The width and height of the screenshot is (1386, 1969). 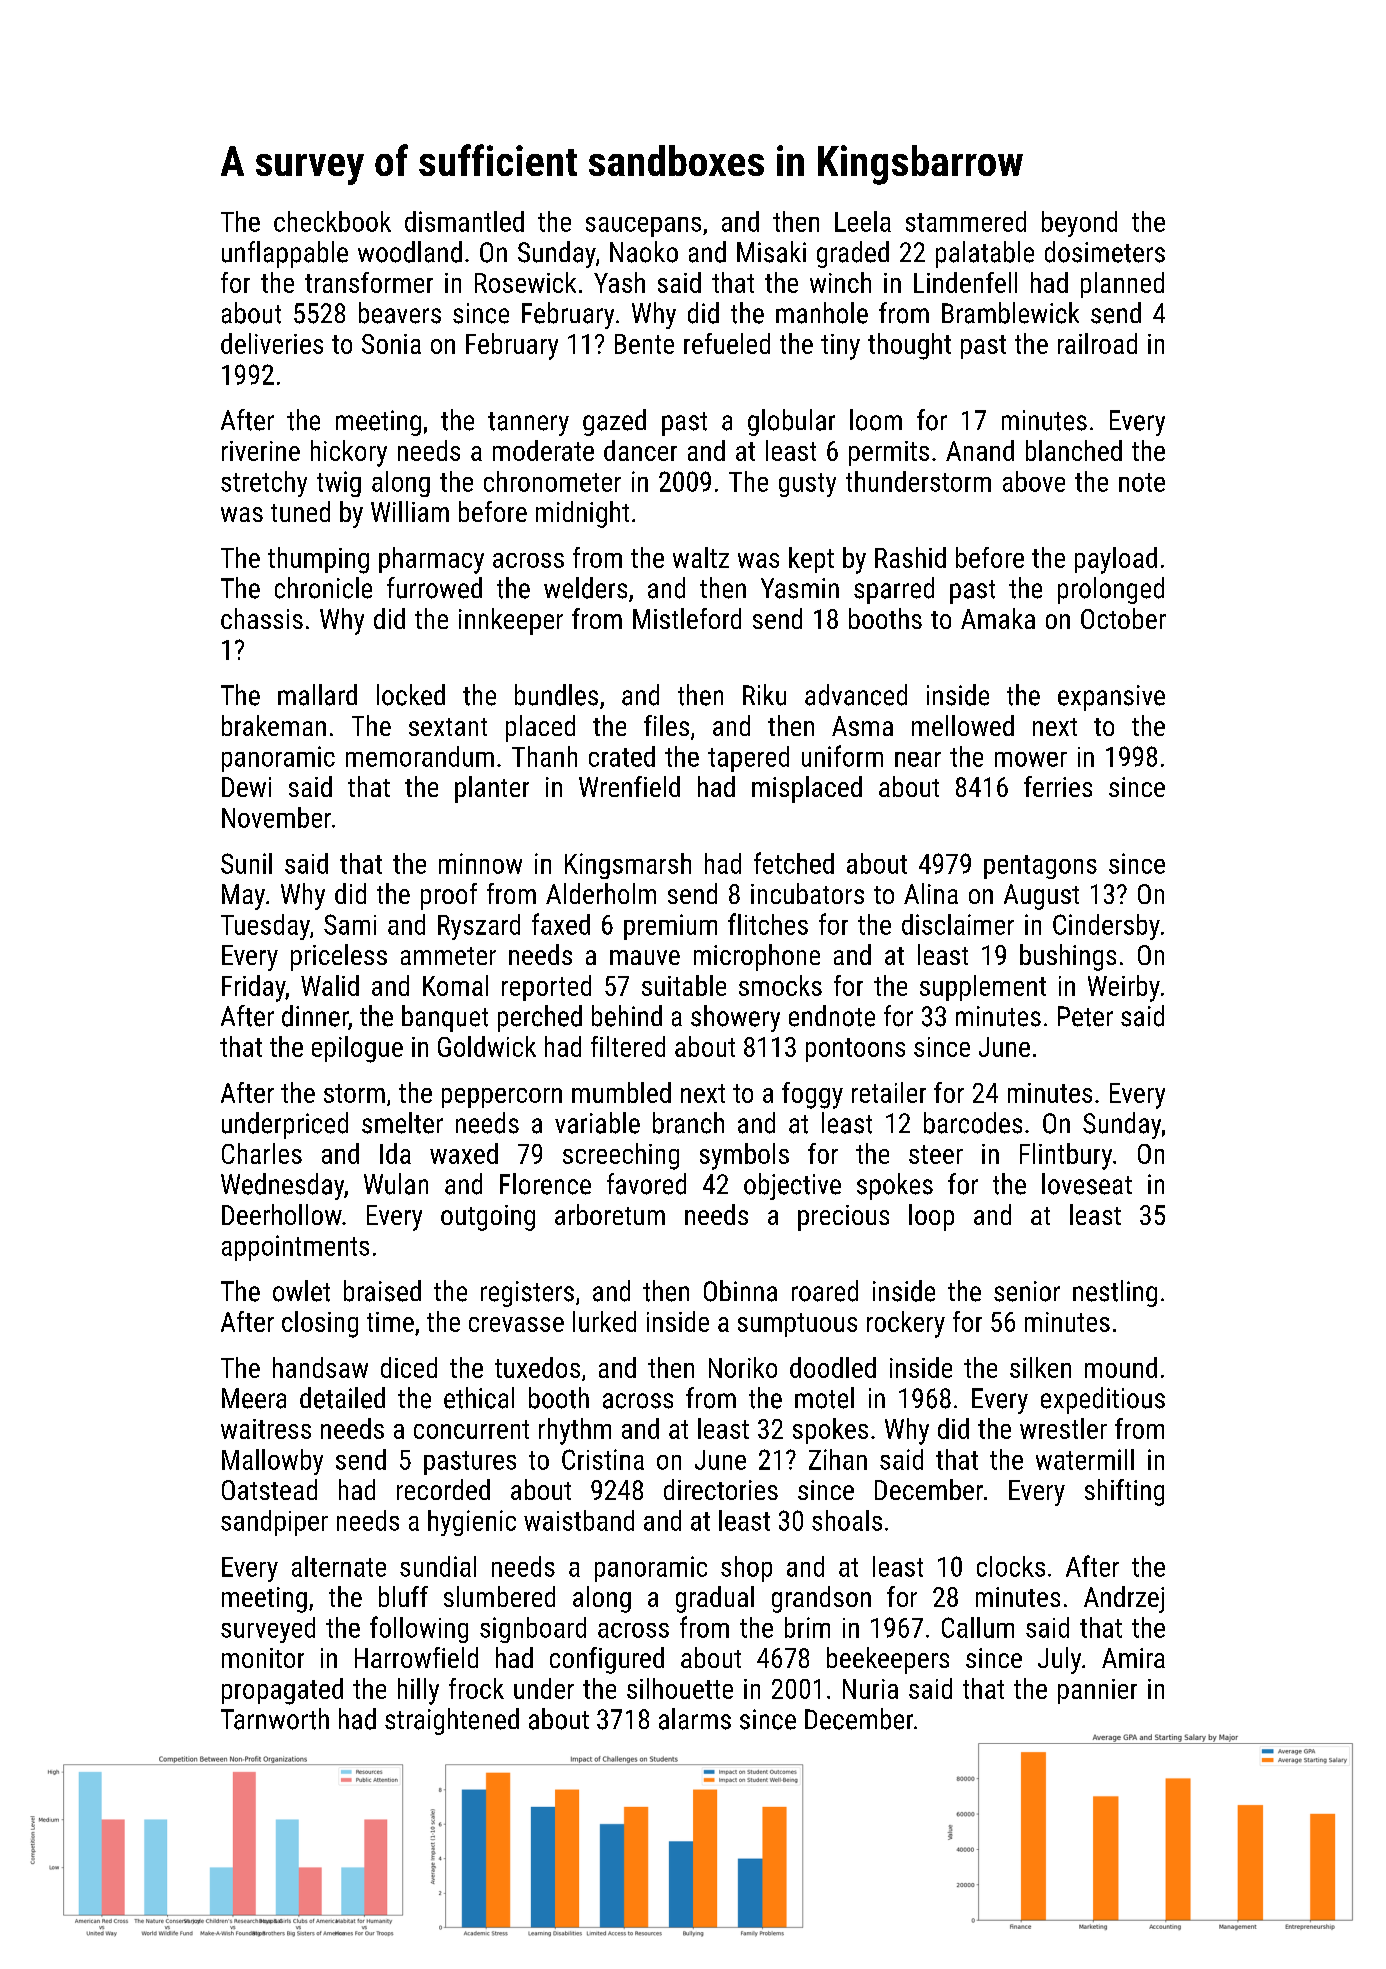 What do you see at coordinates (261, 451) in the screenshot?
I see `riverine` at bounding box center [261, 451].
